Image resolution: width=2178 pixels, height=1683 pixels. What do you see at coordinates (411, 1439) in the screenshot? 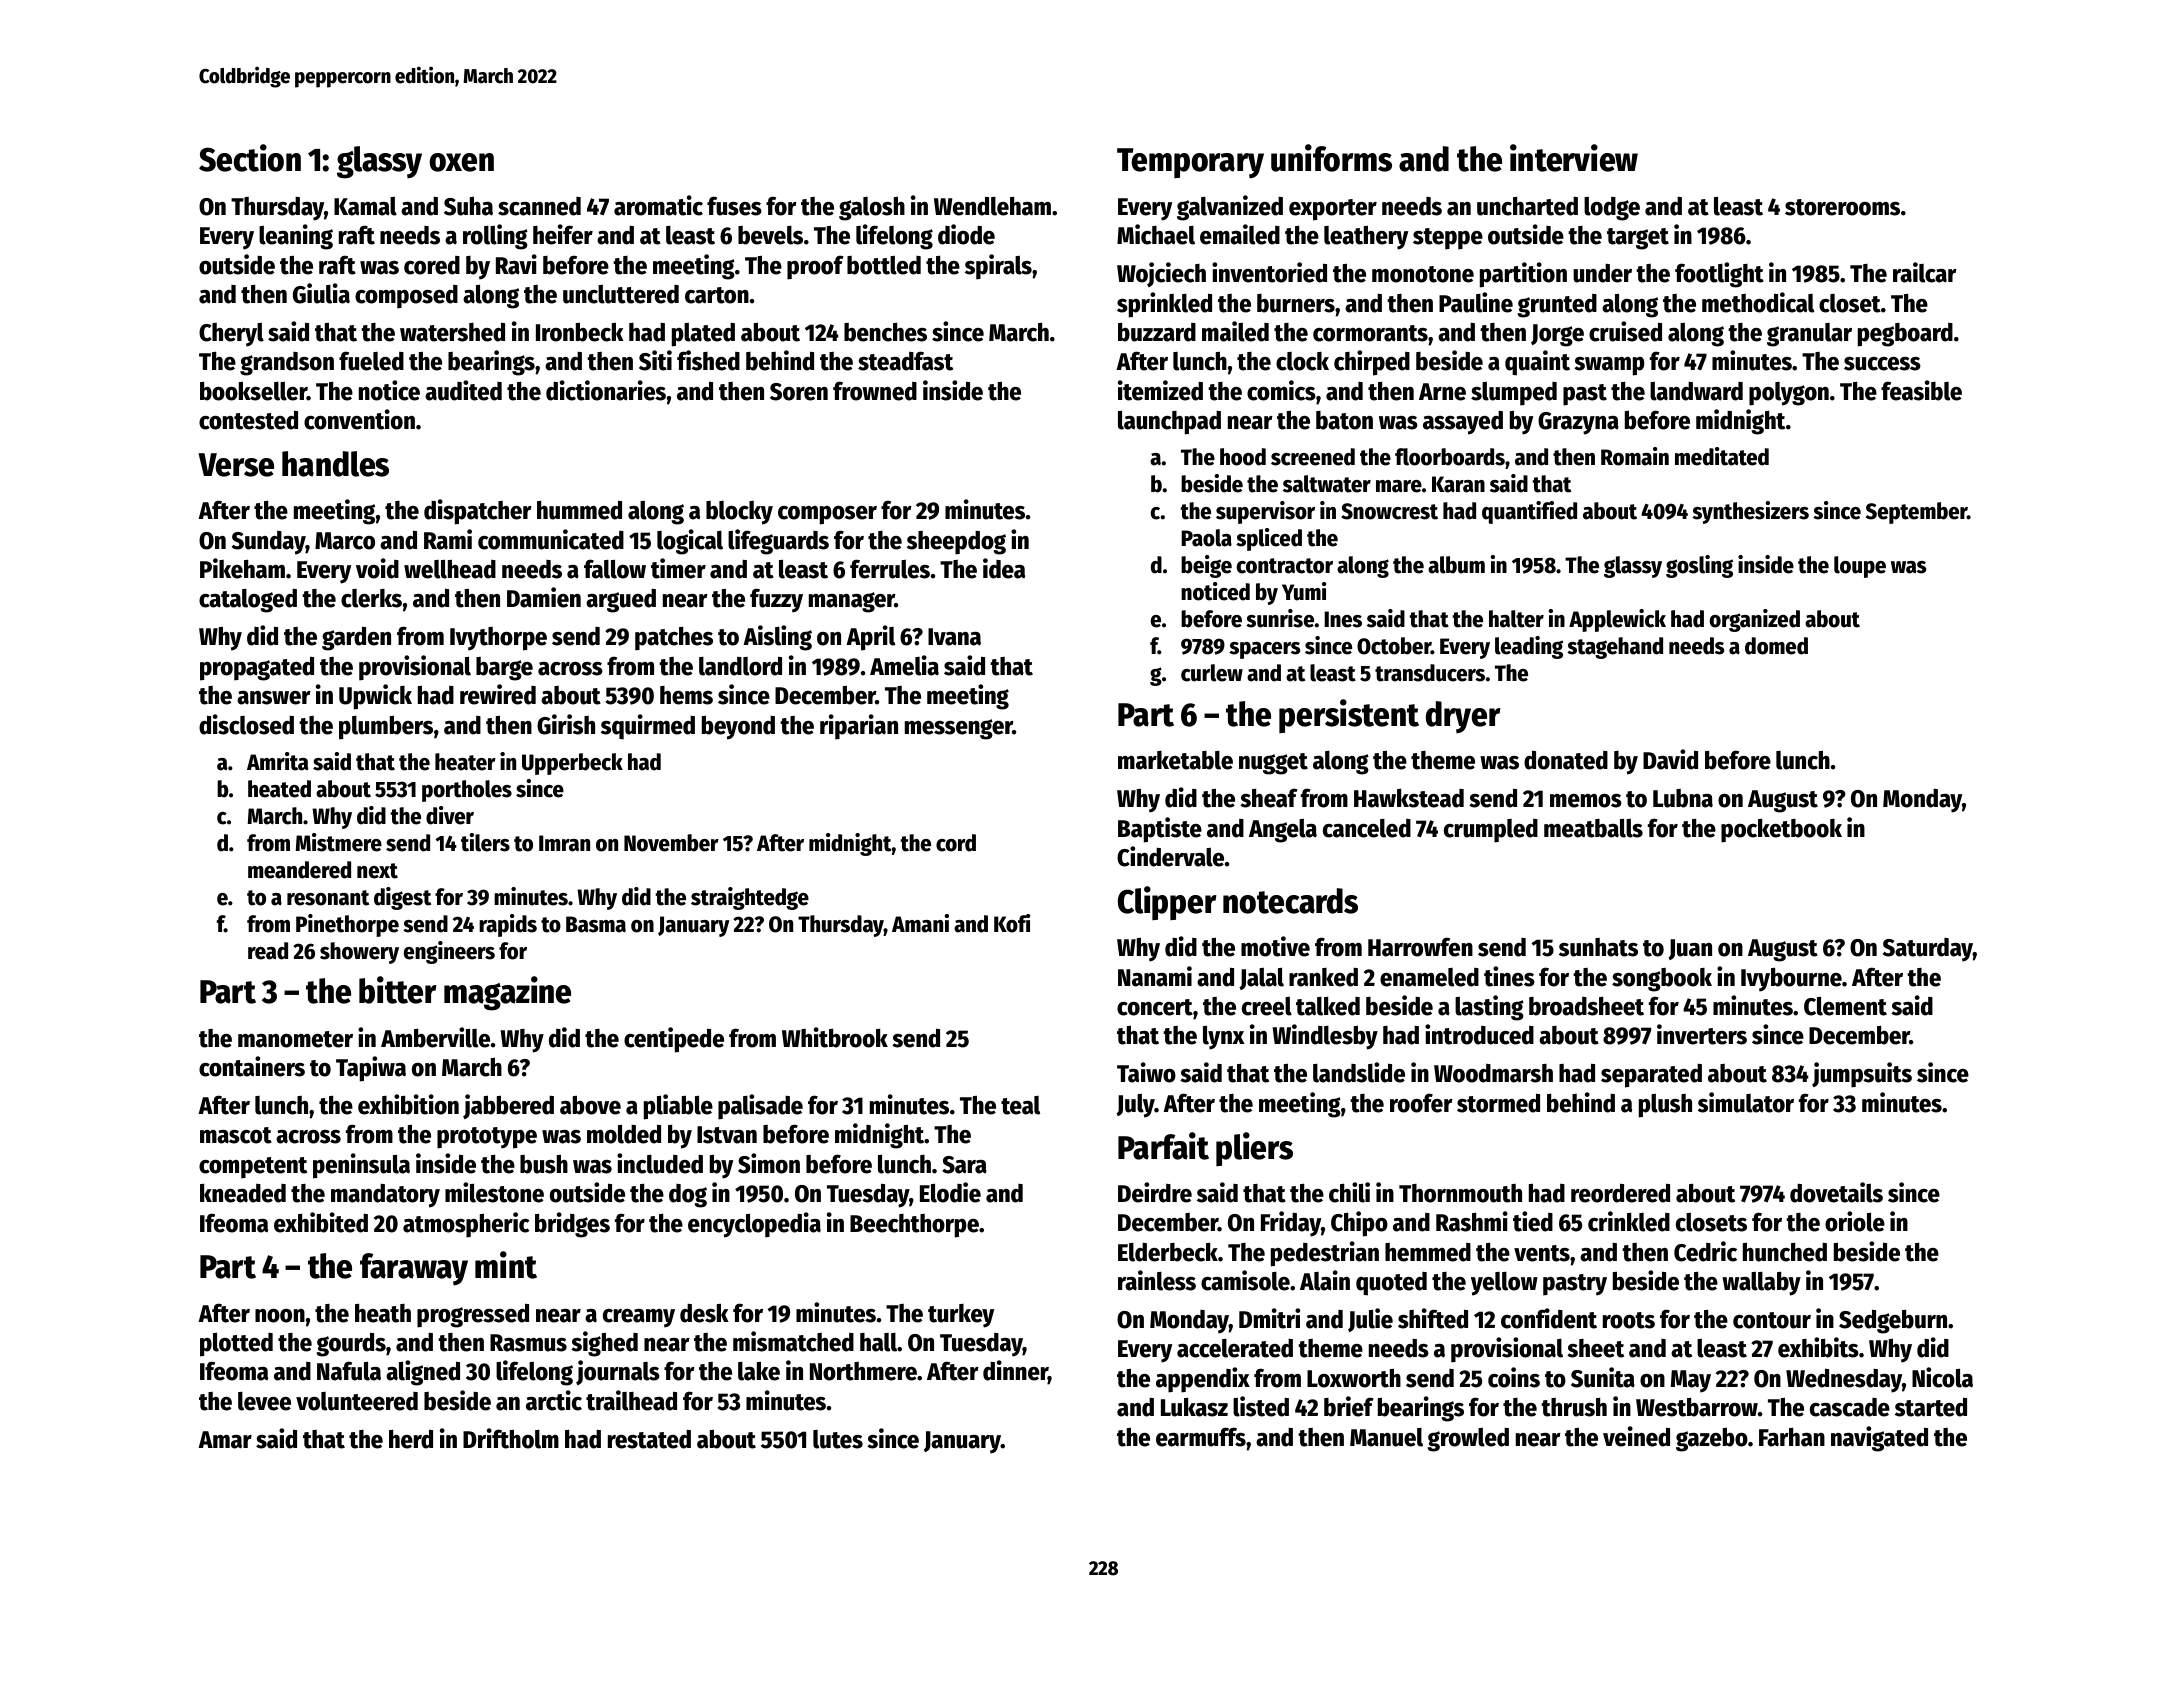
I see `herd` at bounding box center [411, 1439].
